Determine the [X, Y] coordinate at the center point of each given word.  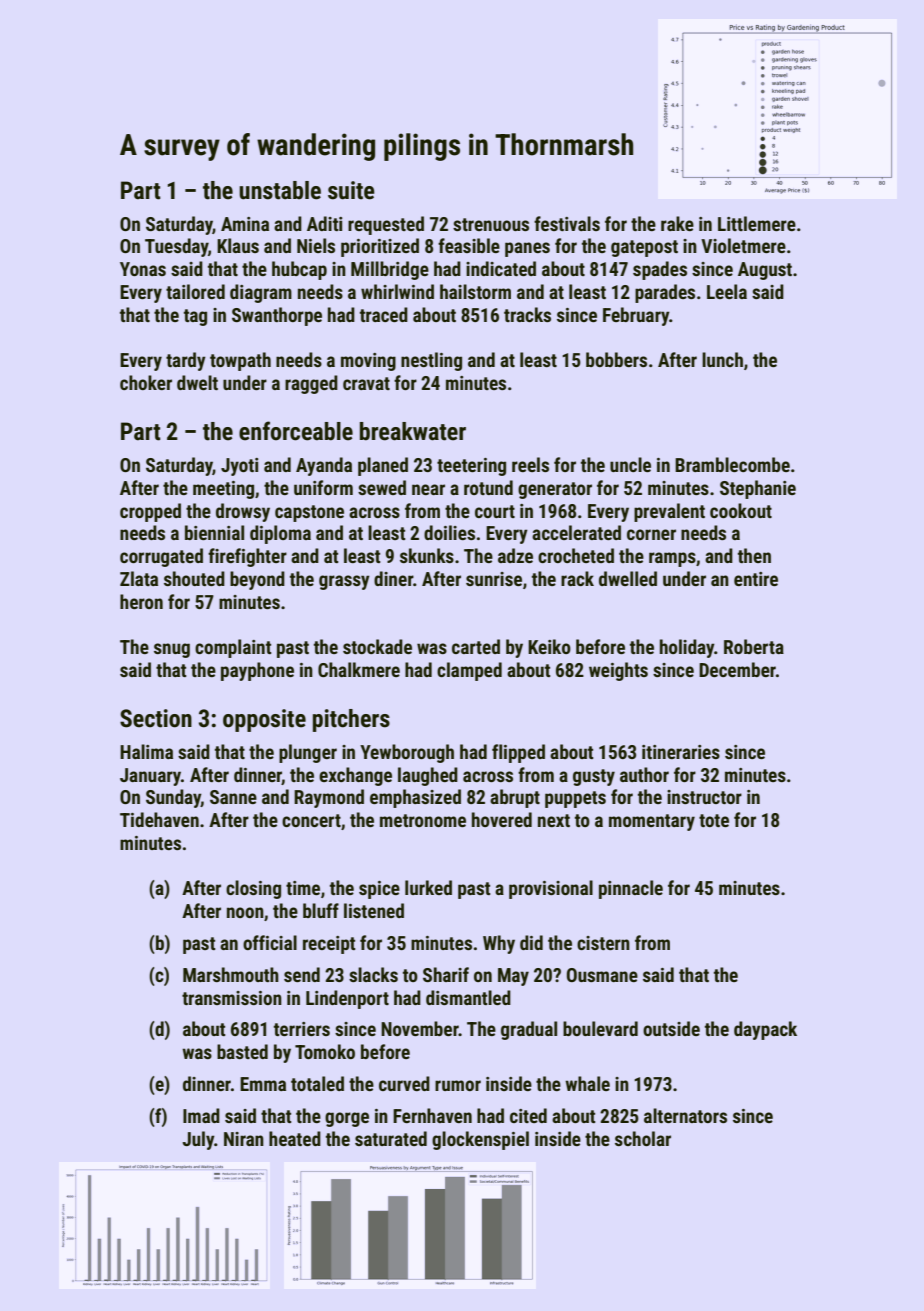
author [644, 774]
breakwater [413, 431]
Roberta [754, 646]
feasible [469, 245]
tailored [195, 291]
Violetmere [743, 245]
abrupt [515, 798]
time [303, 888]
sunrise [494, 579]
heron [141, 601]
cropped [150, 512]
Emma [263, 1084]
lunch [722, 359]
